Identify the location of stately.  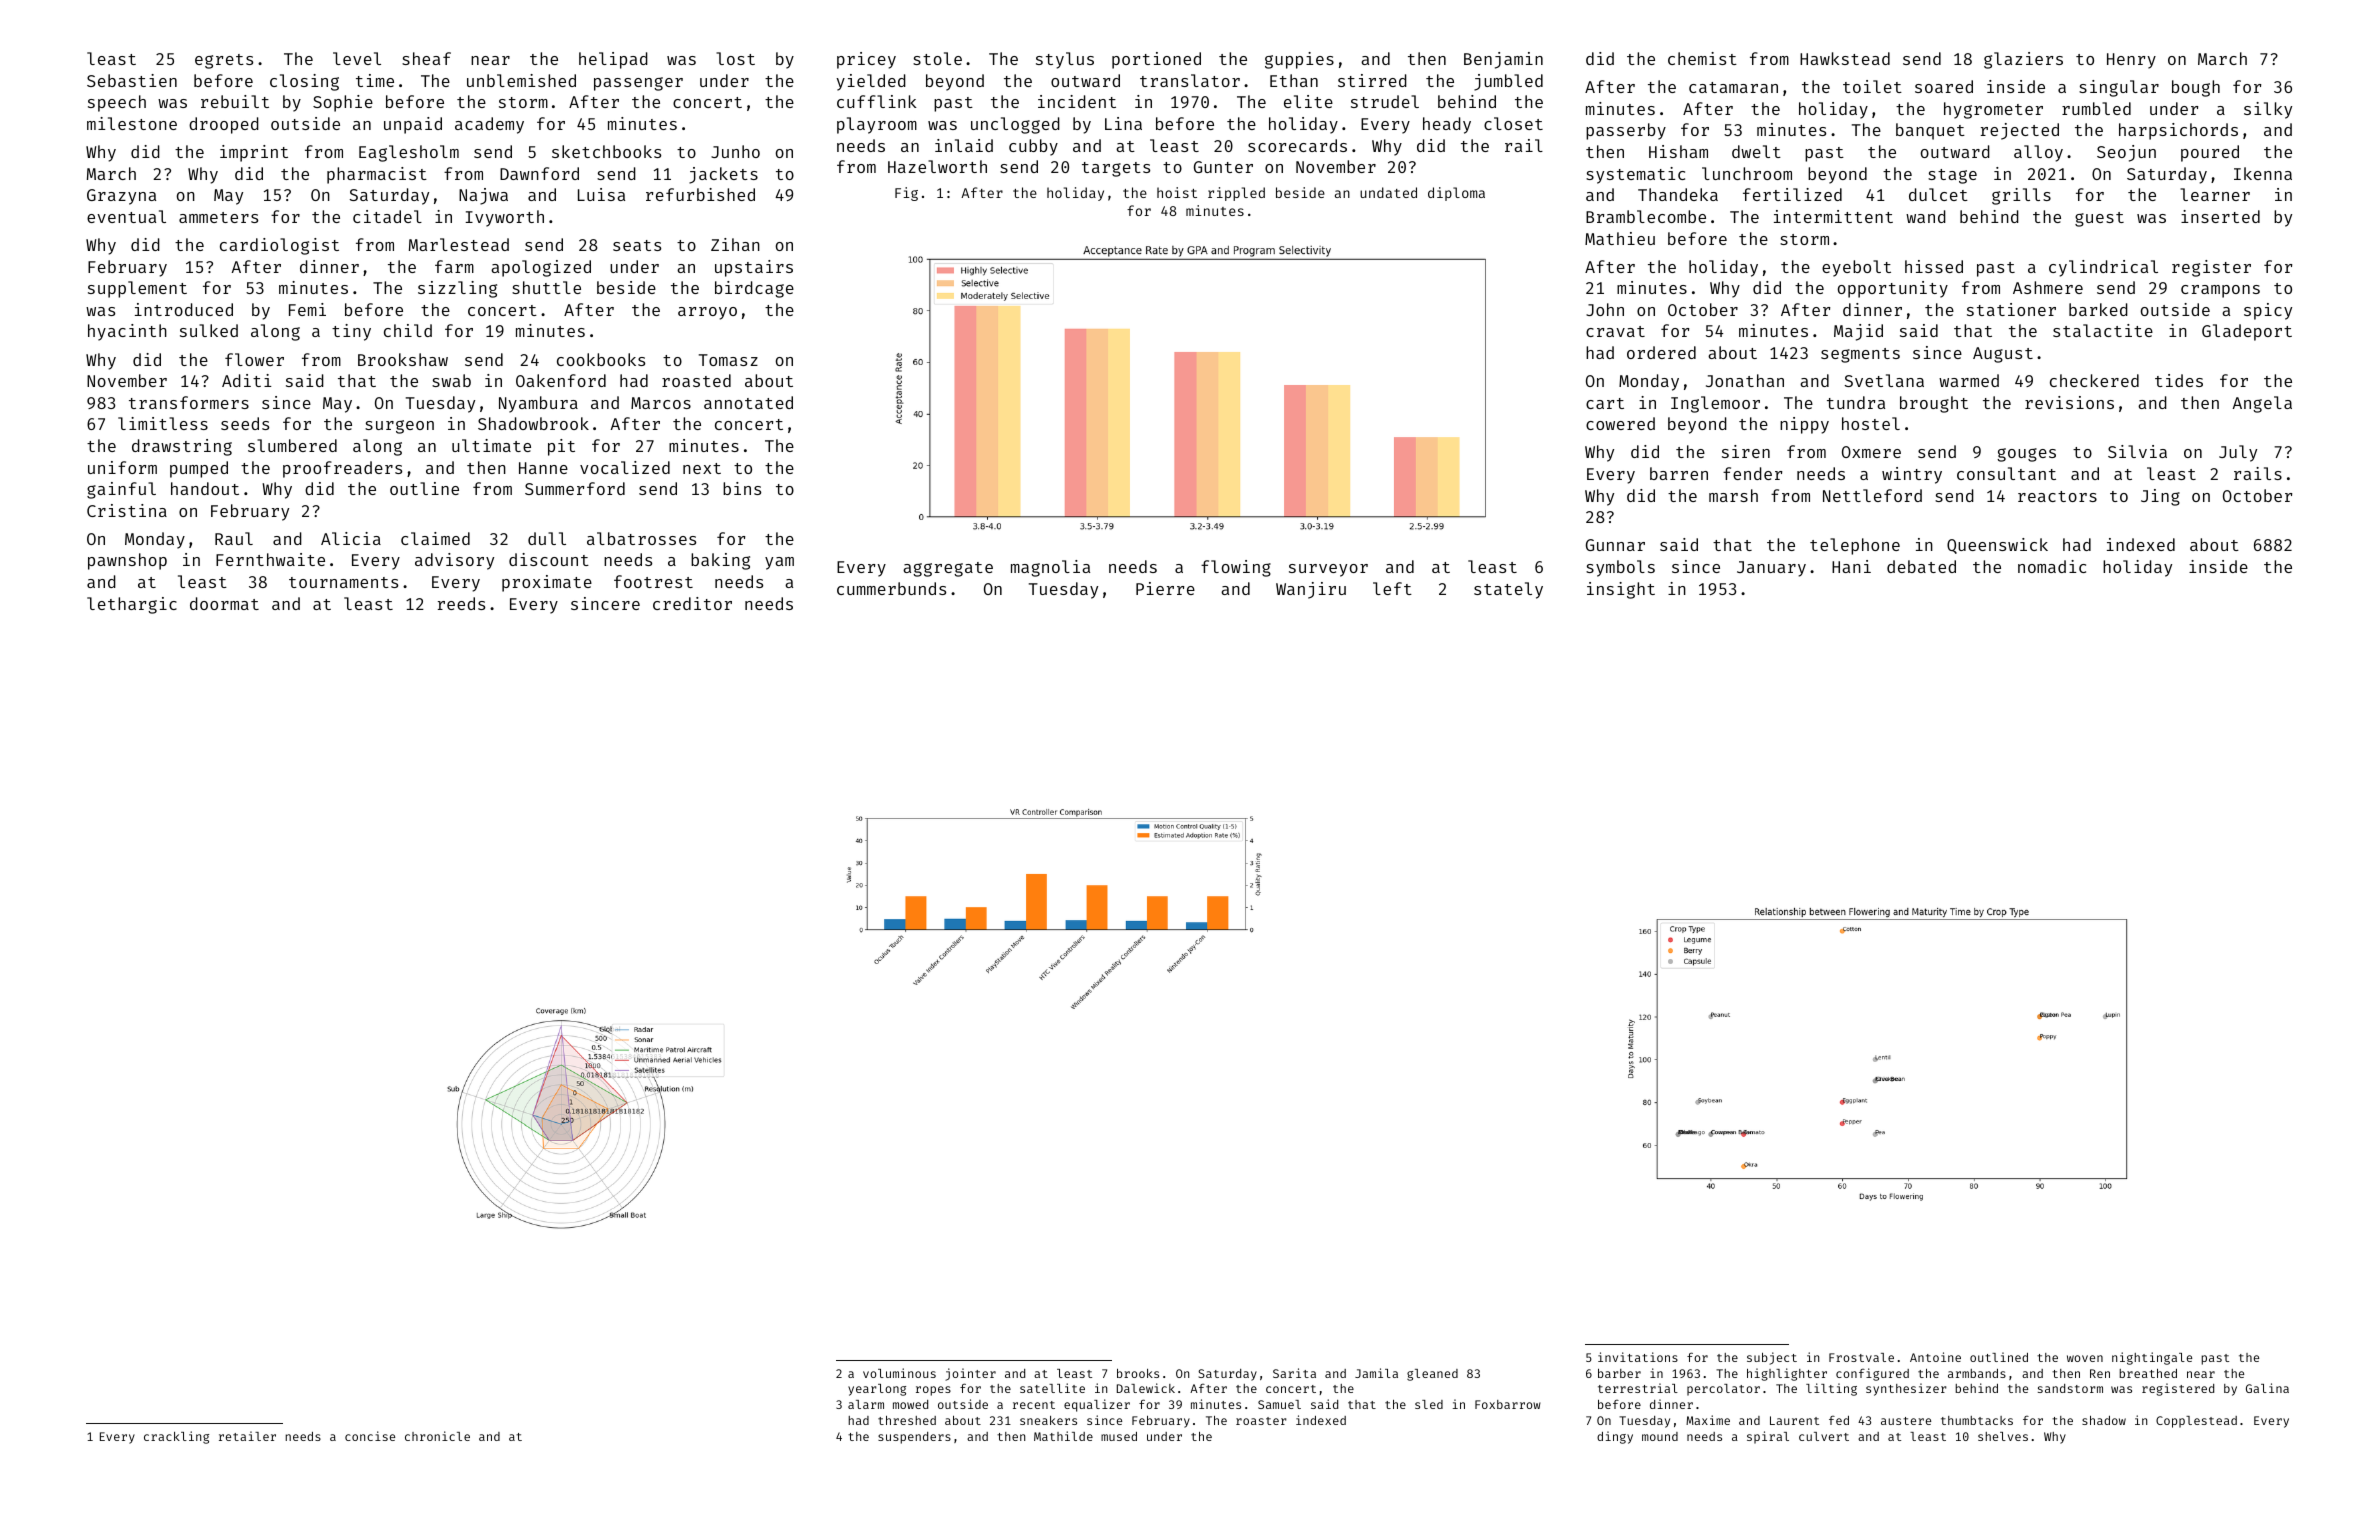
(1508, 590).
